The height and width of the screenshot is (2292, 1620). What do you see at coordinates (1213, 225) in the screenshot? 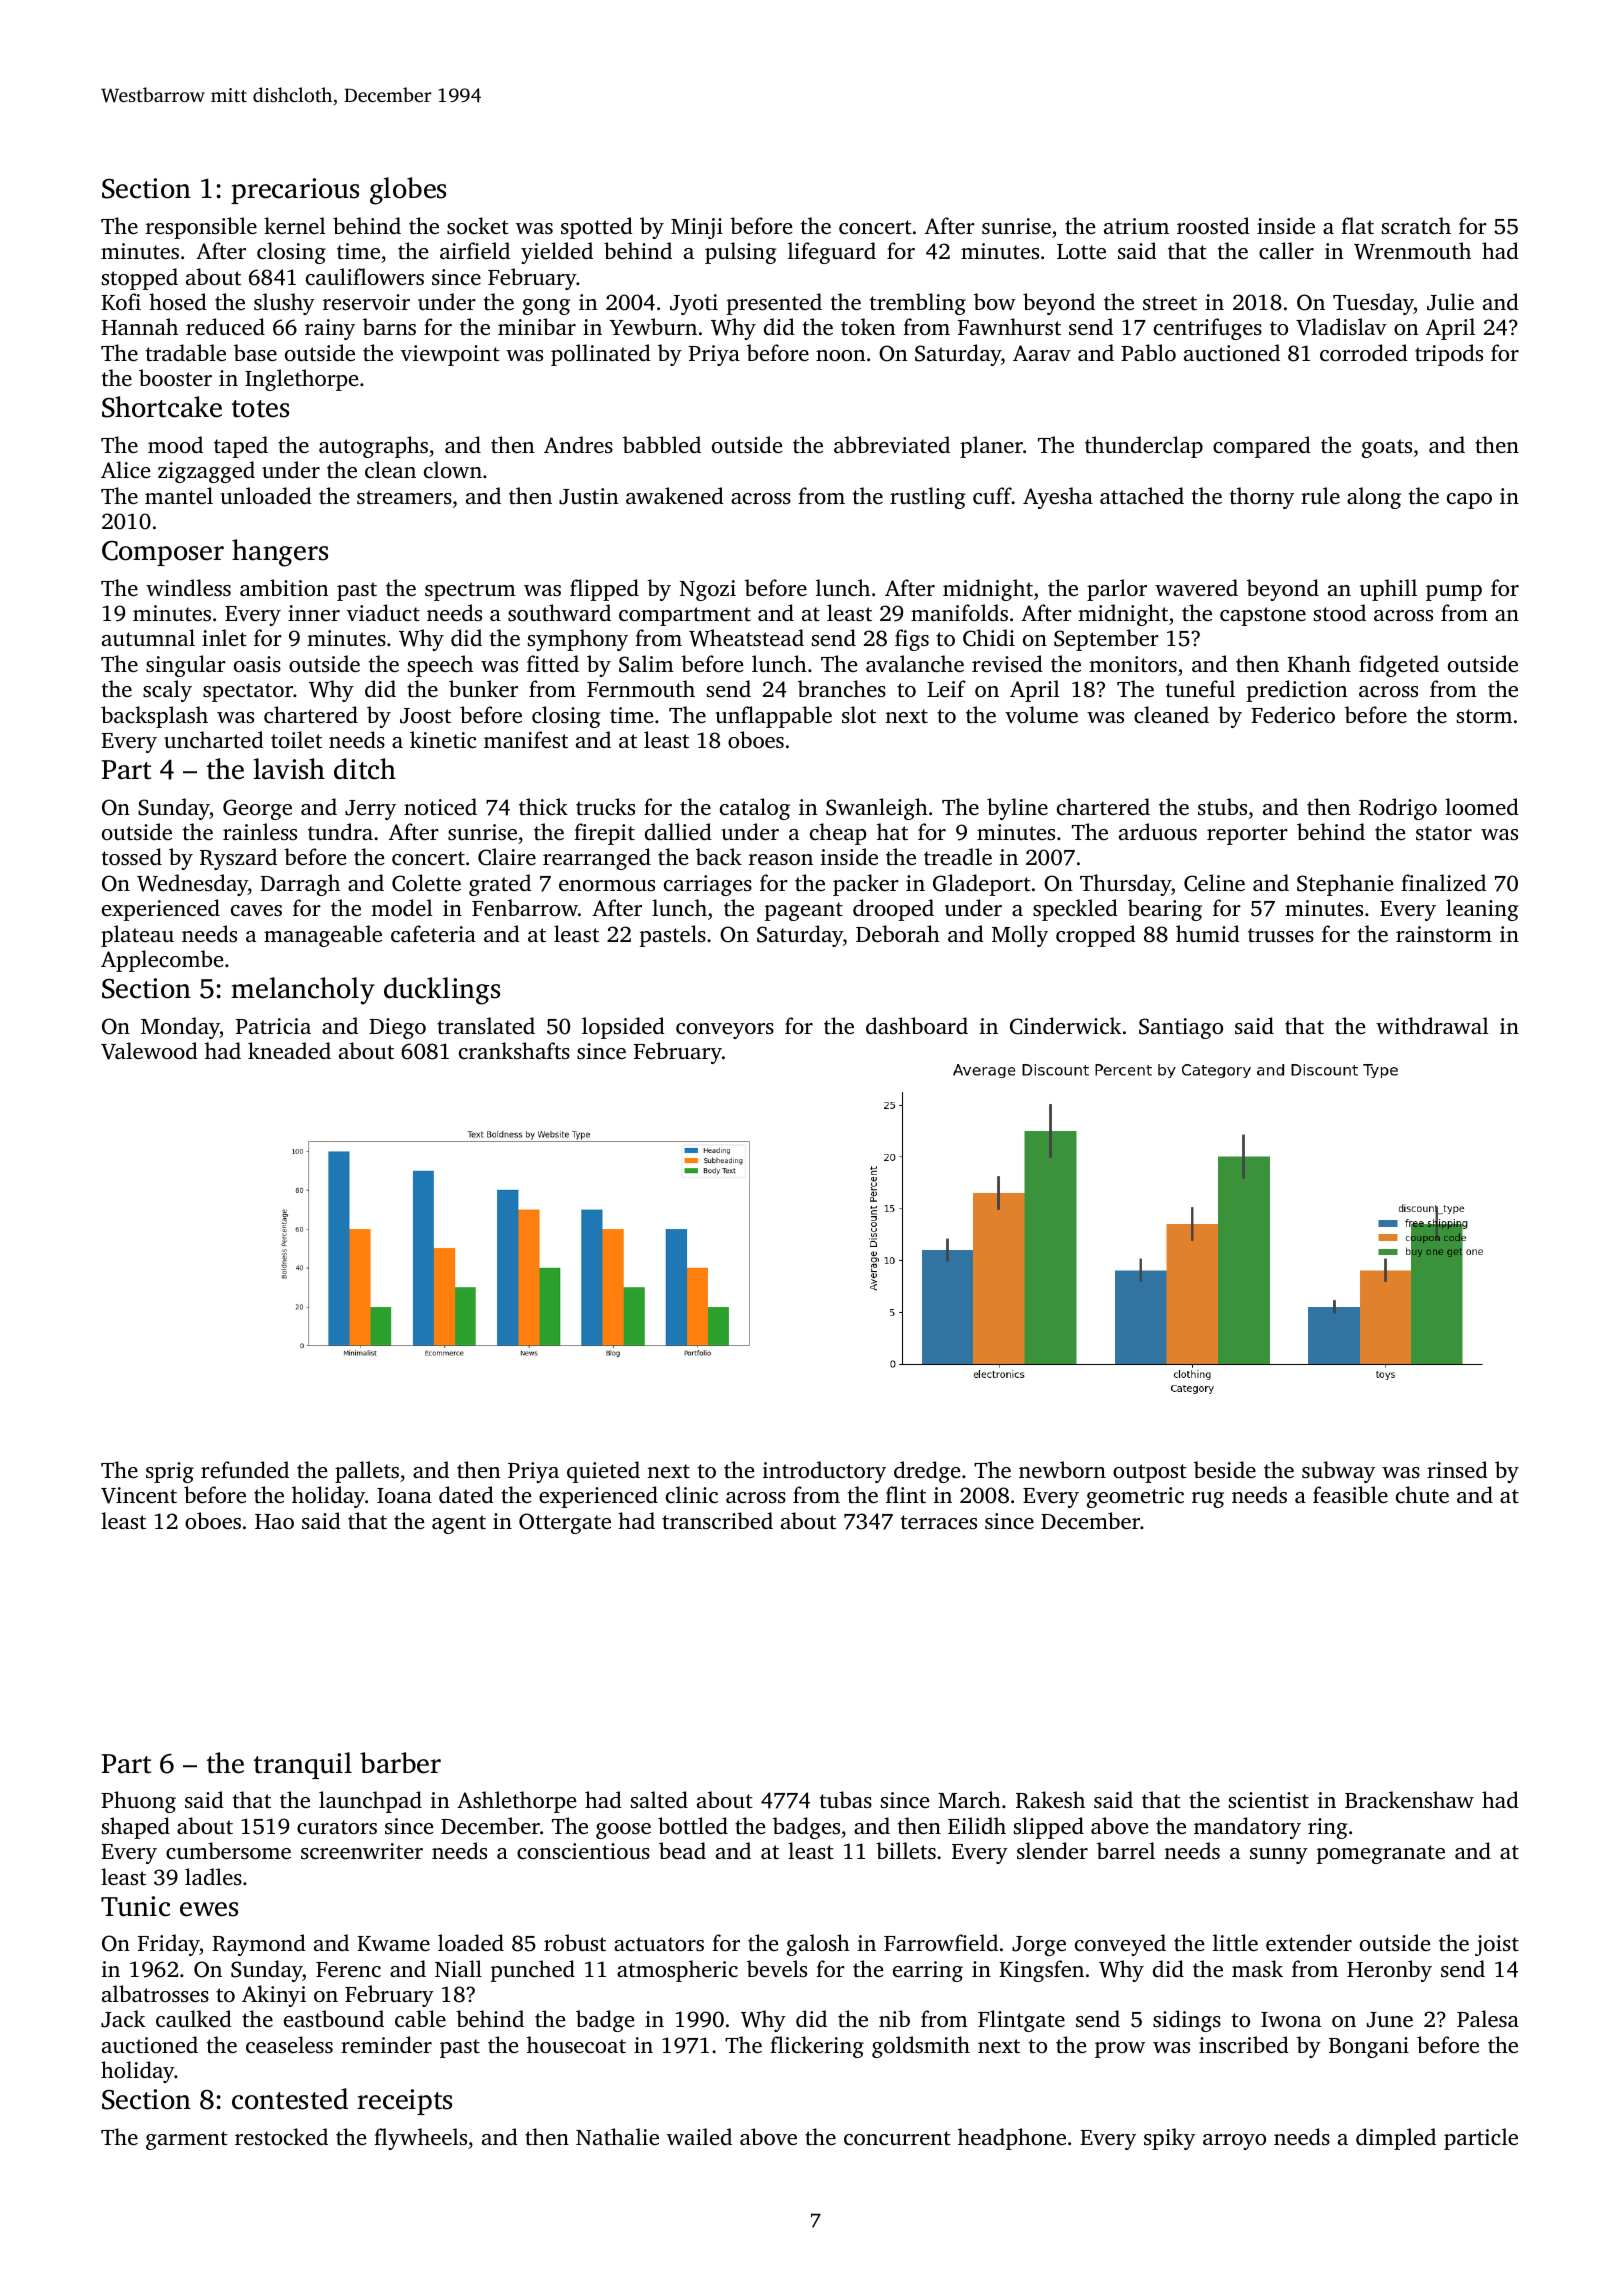
I see `roosted` at bounding box center [1213, 225].
